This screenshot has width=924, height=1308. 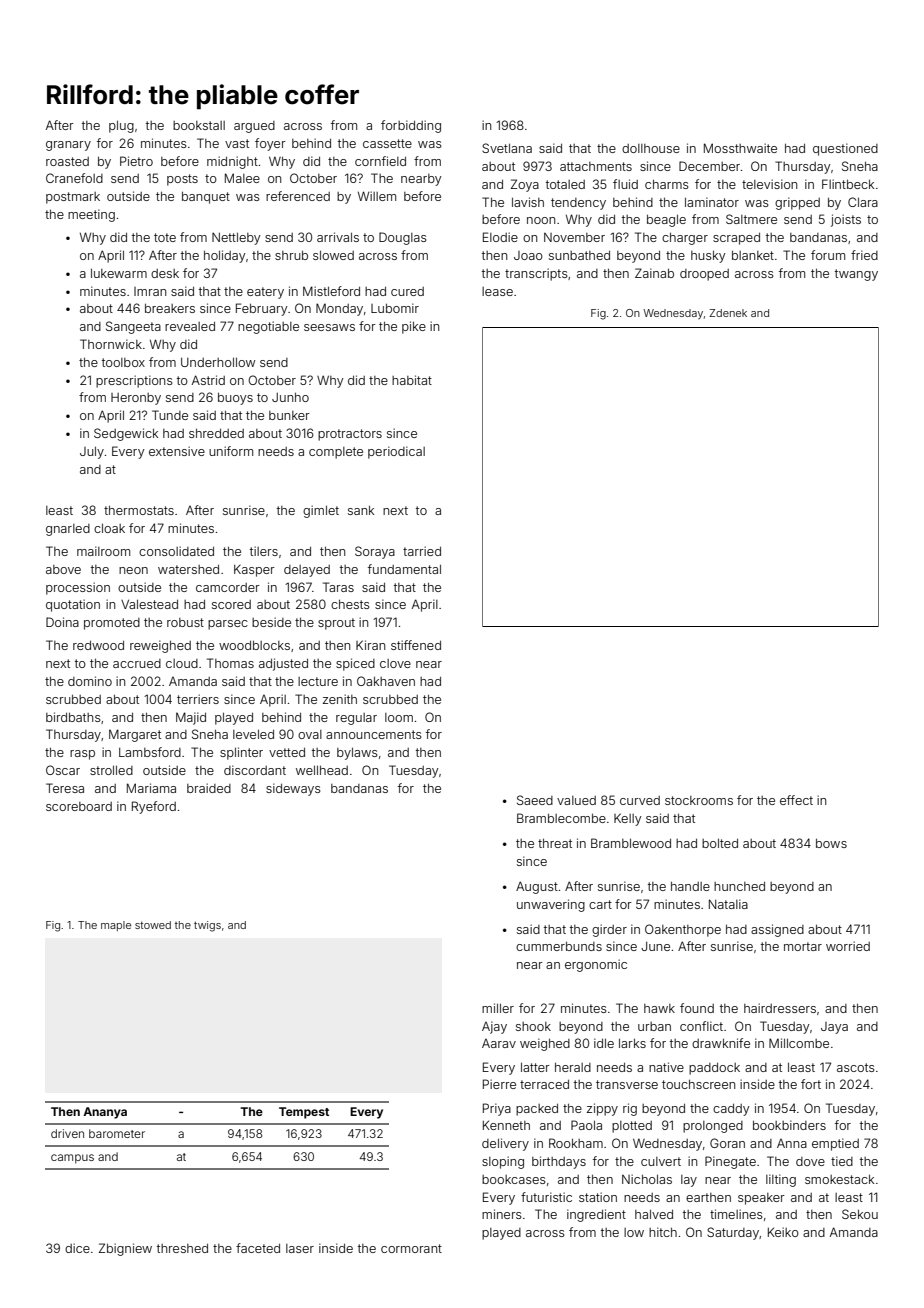 I want to click on Cranefold, so click(x=74, y=178).
